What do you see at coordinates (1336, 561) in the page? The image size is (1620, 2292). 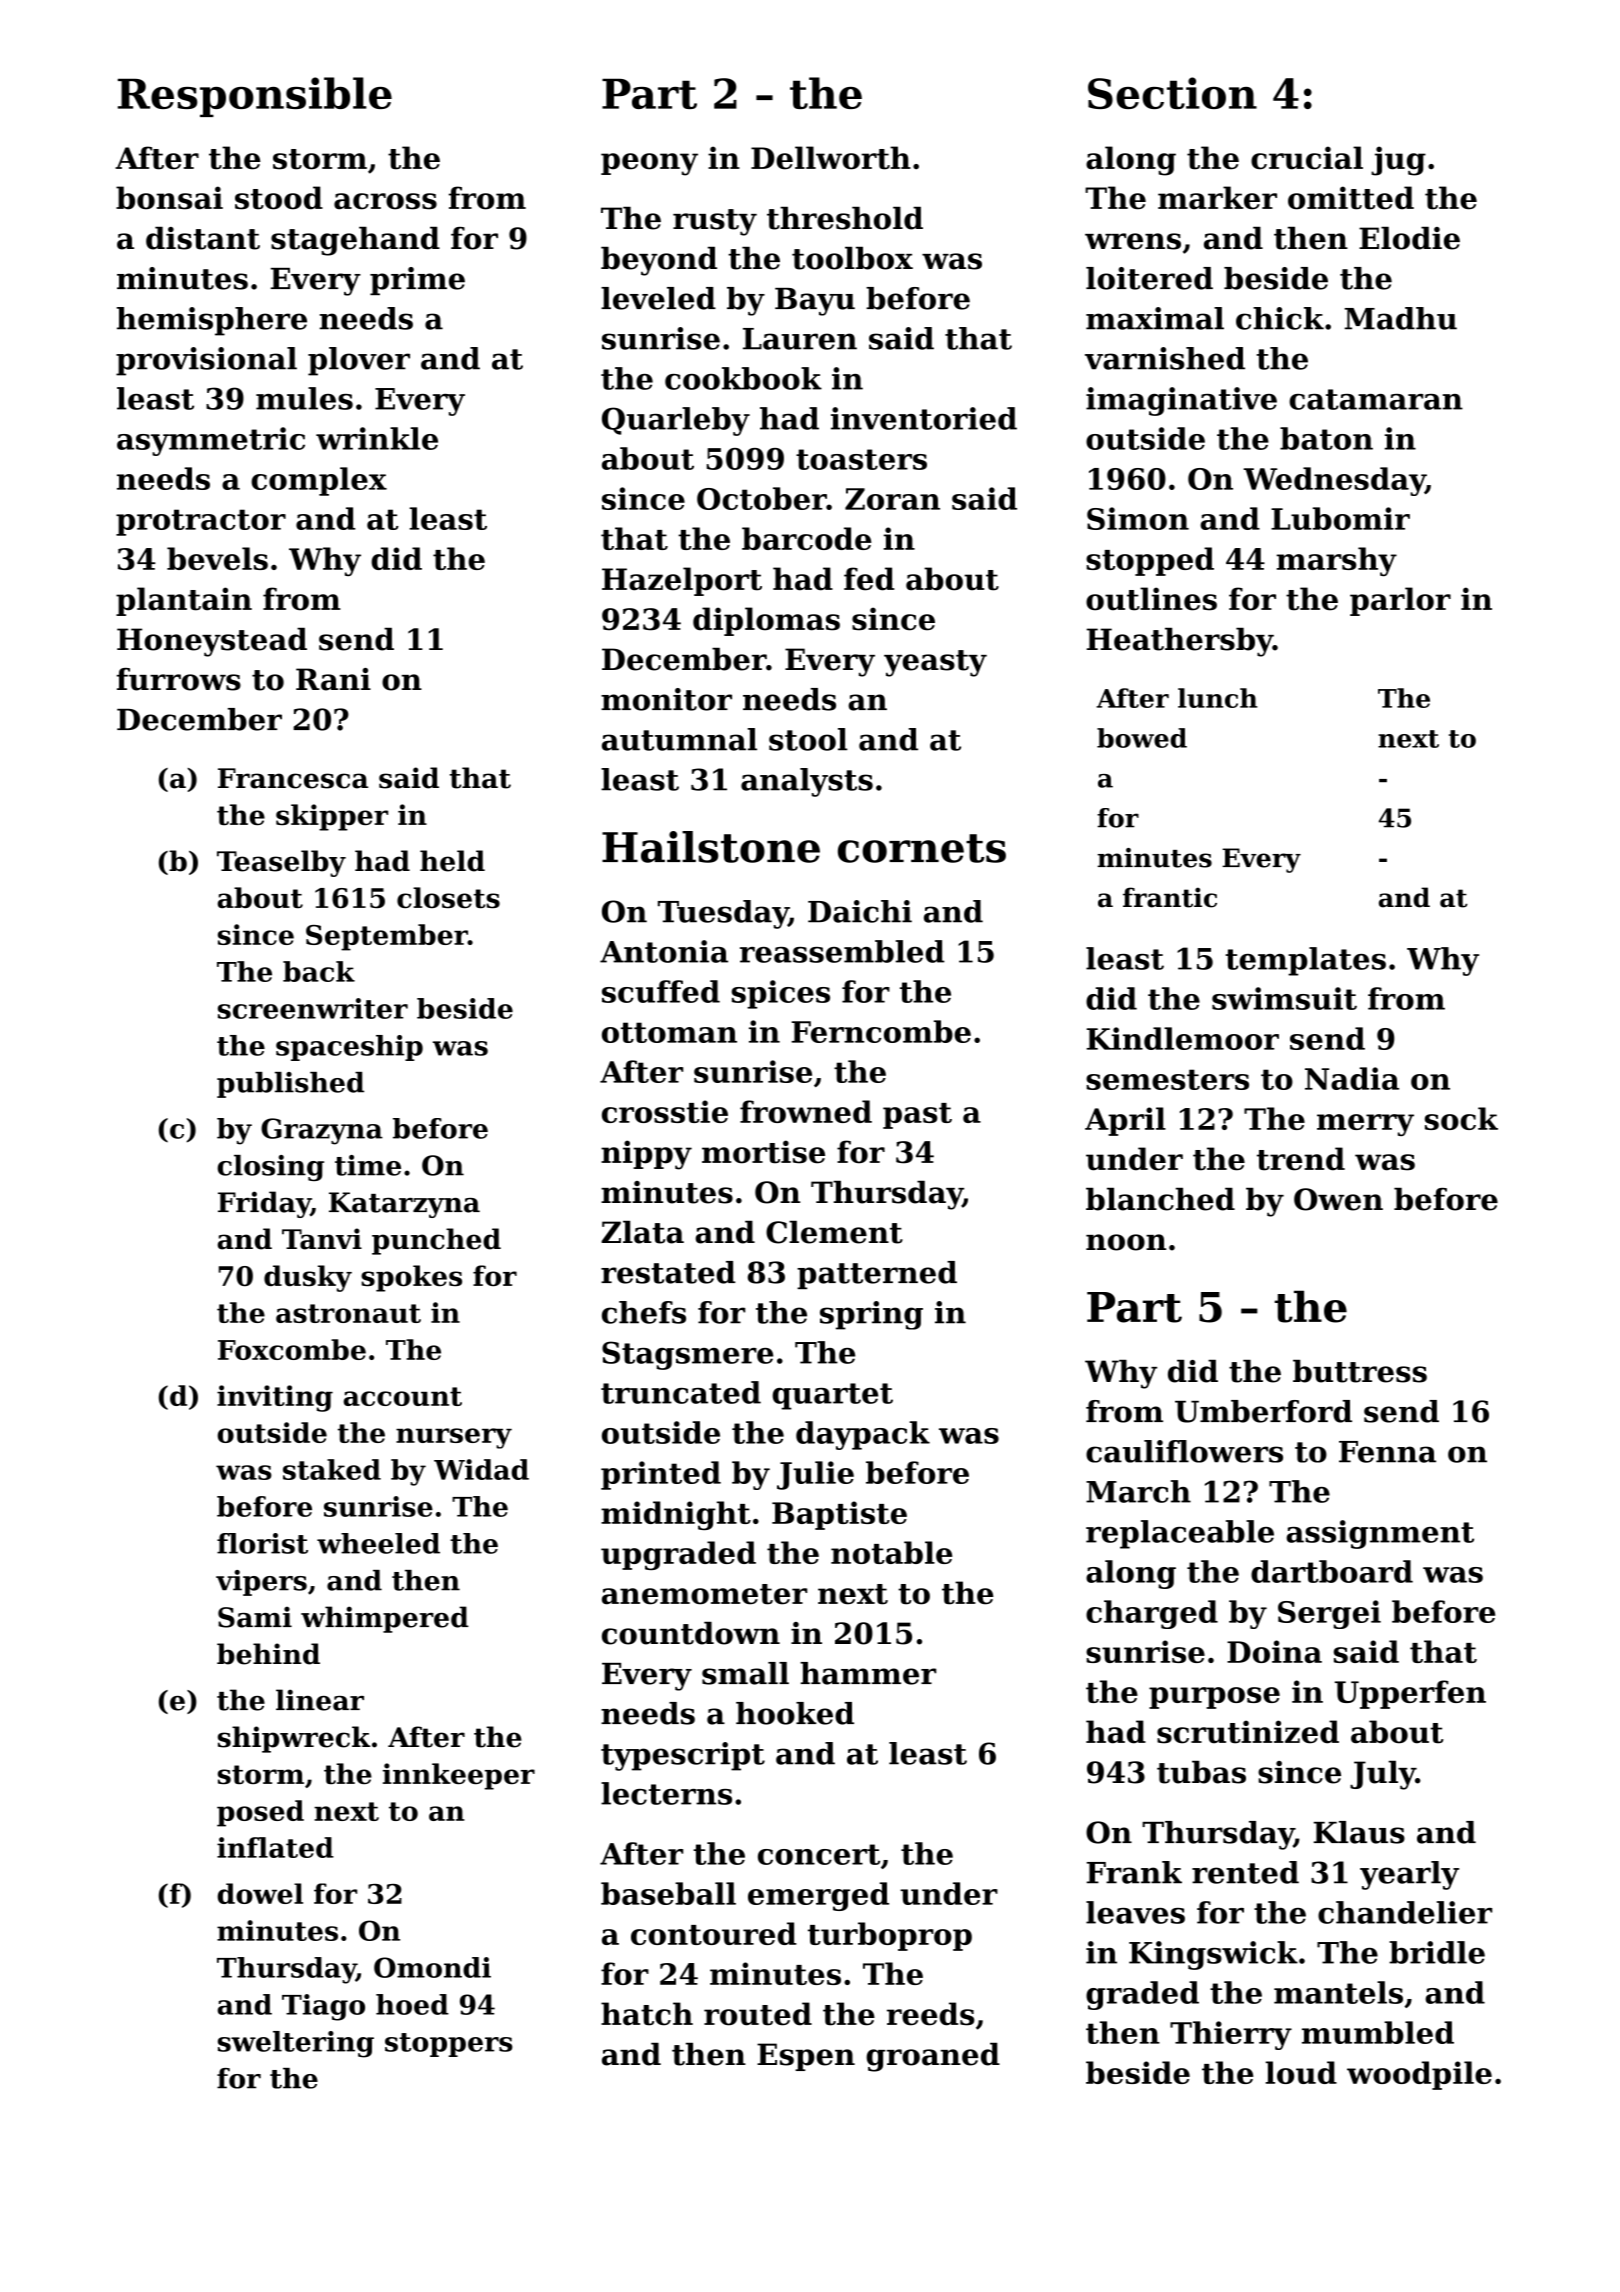 I see `marshy` at bounding box center [1336, 561].
